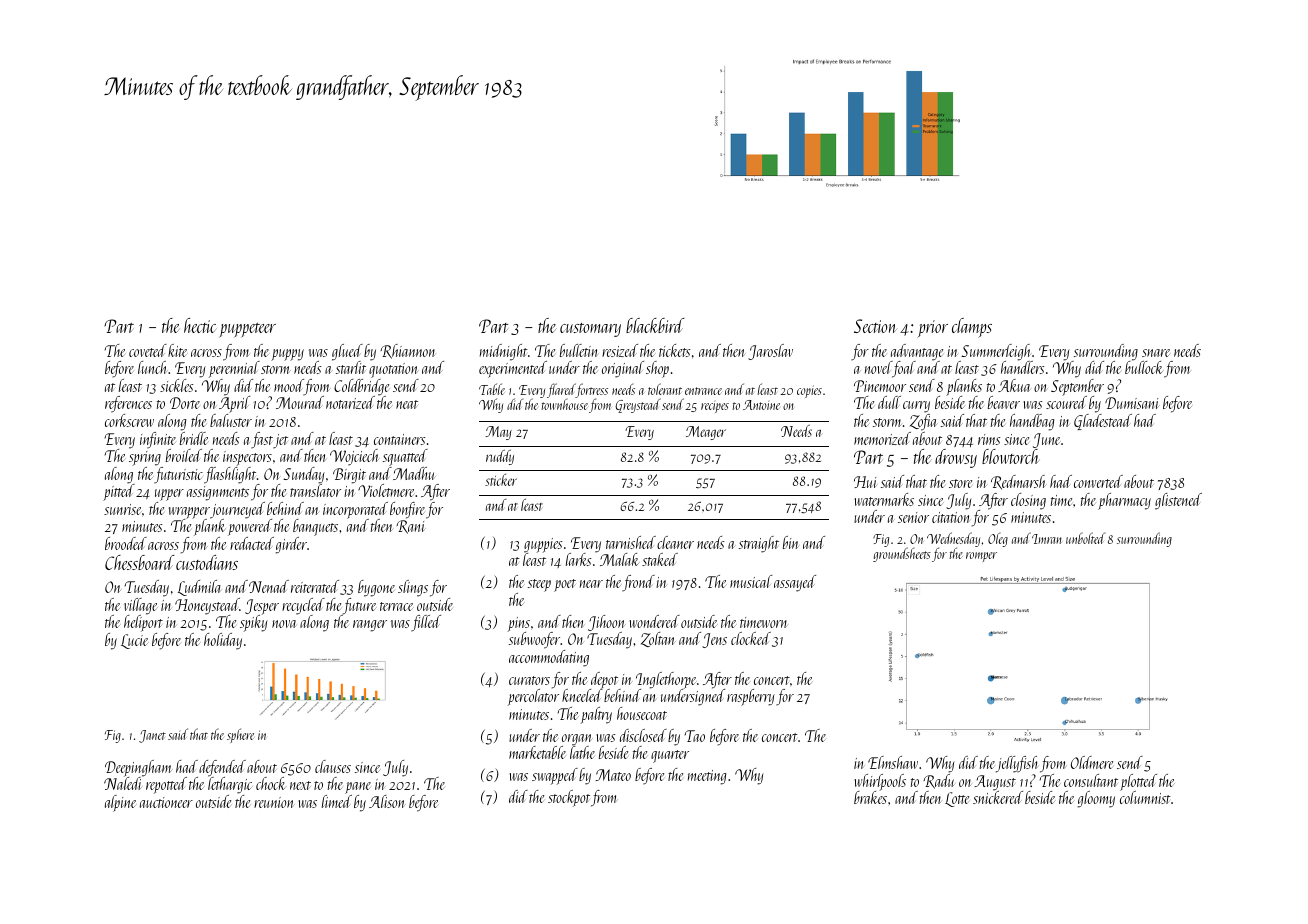 This document has height=924, width=1308. I want to click on Lucie, so click(134, 641).
